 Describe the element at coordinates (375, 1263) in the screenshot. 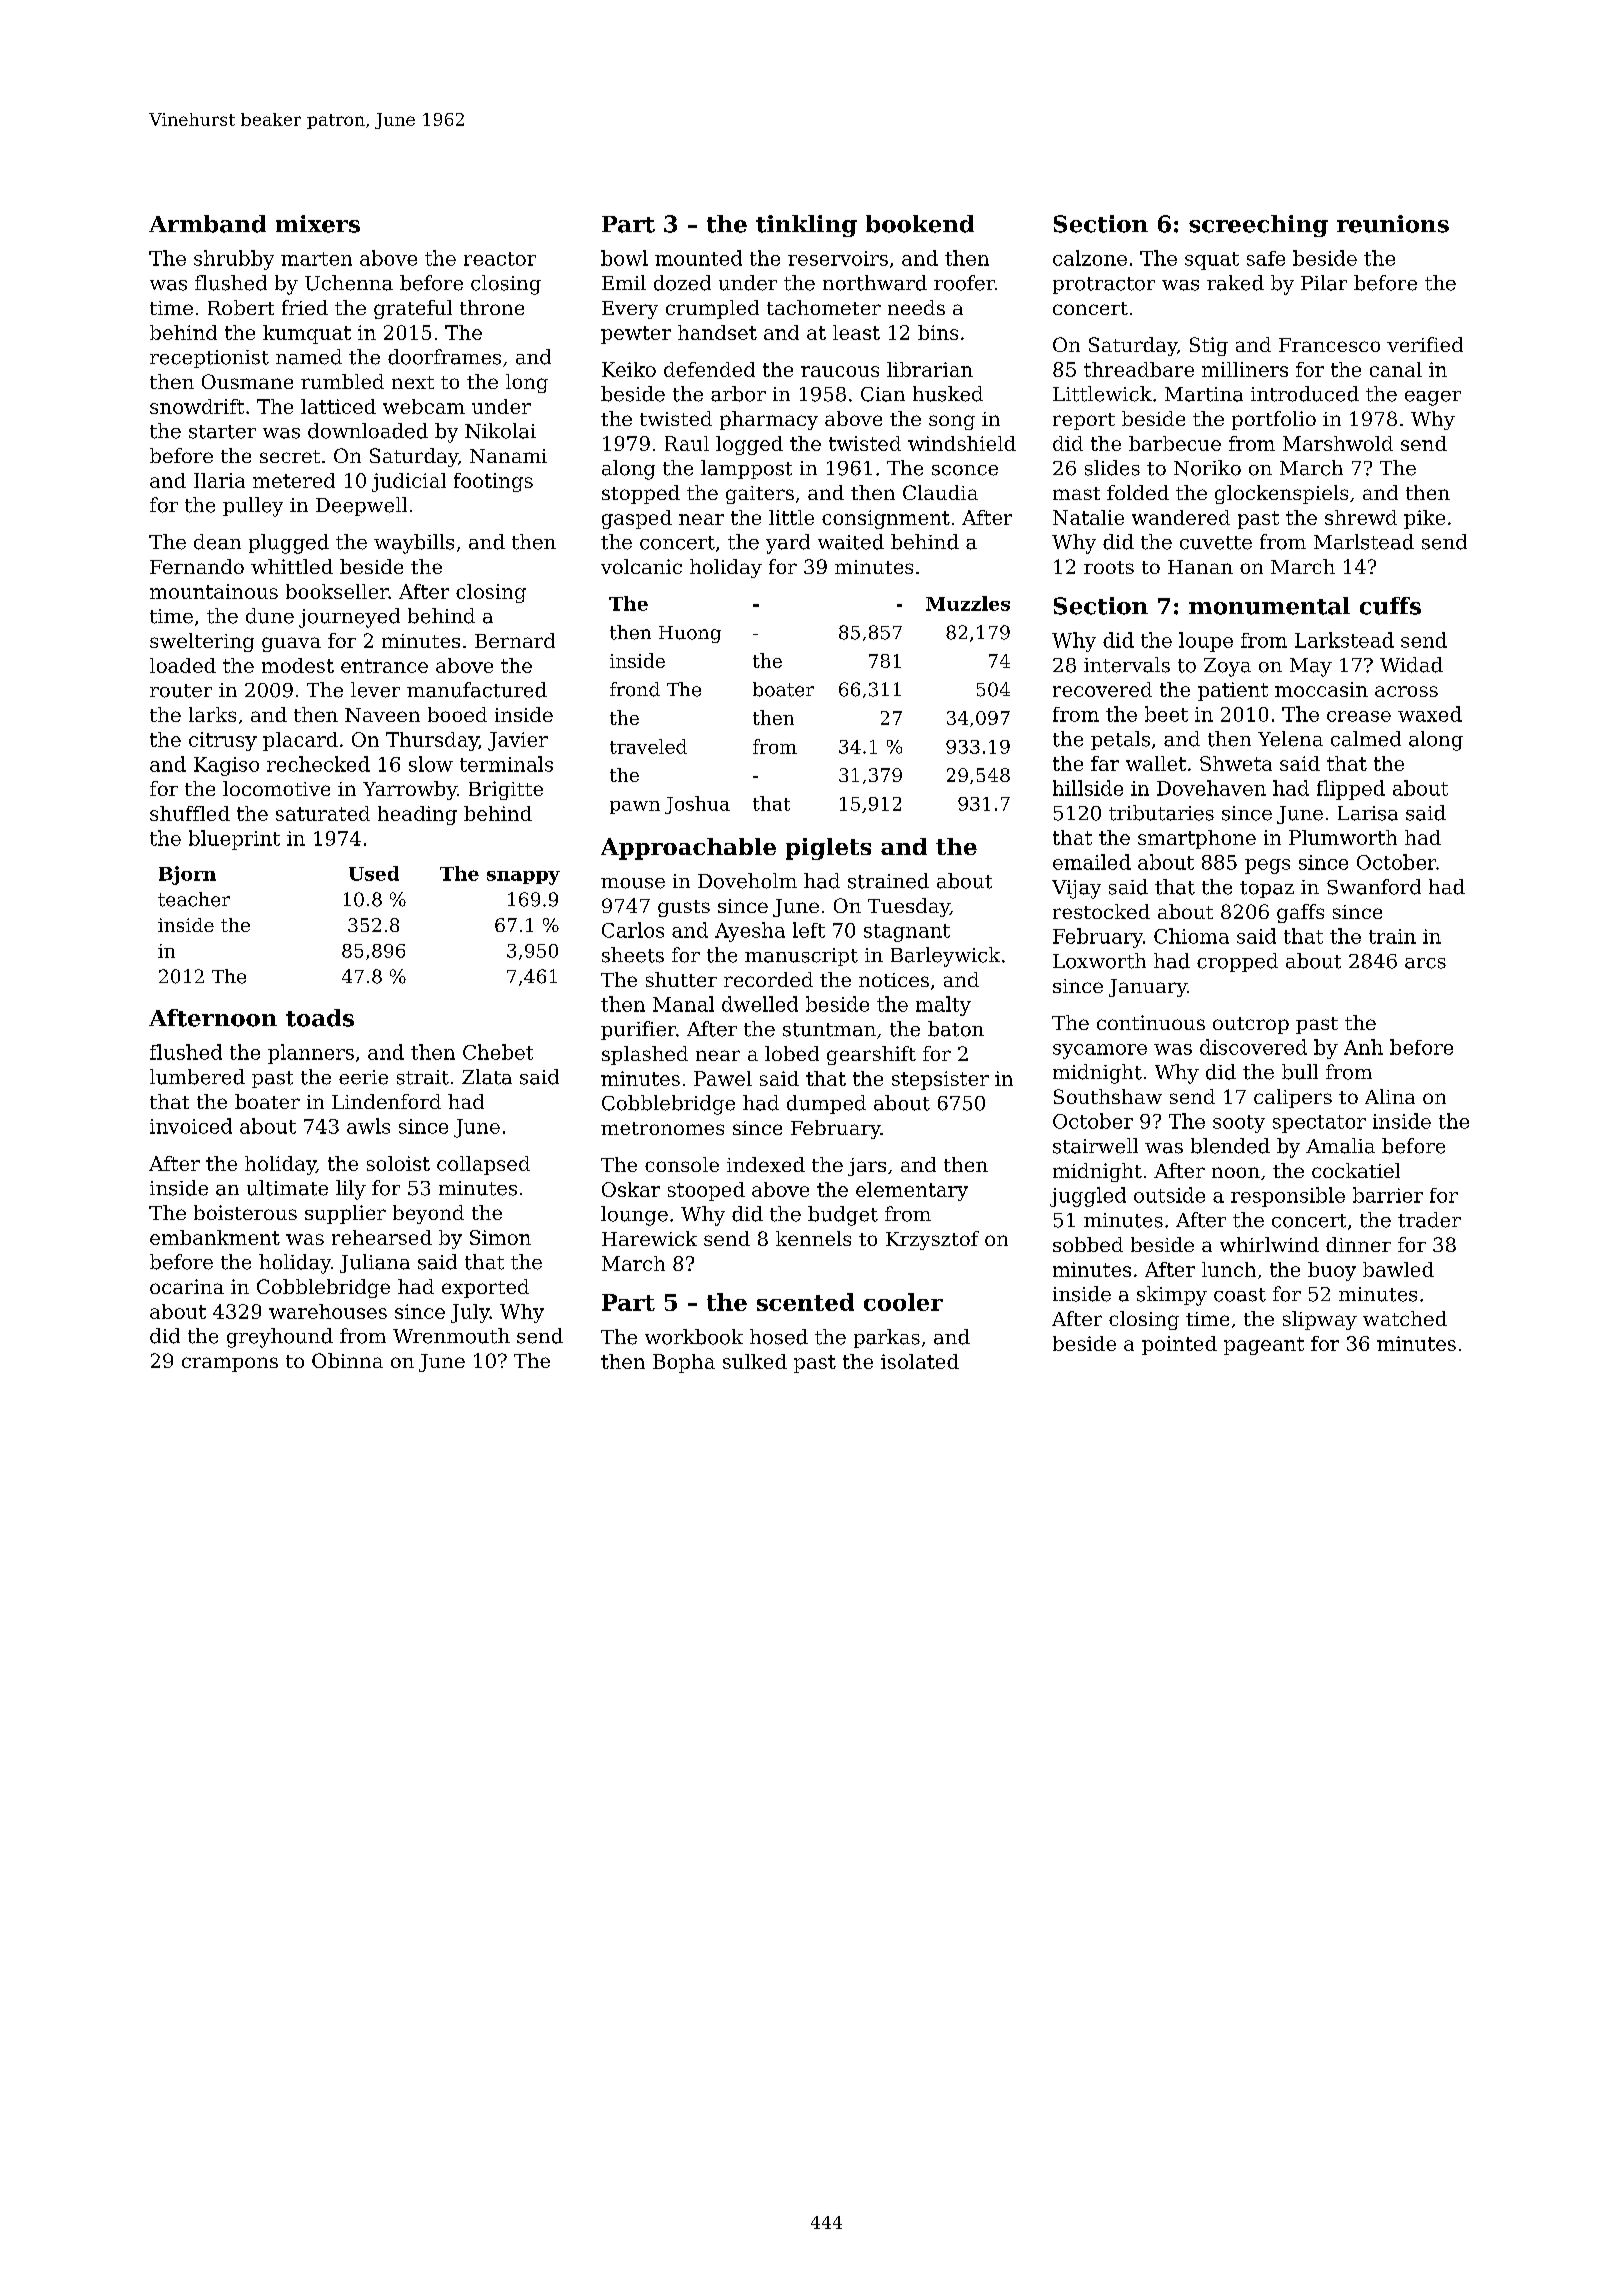

I see `Juliana` at that location.
